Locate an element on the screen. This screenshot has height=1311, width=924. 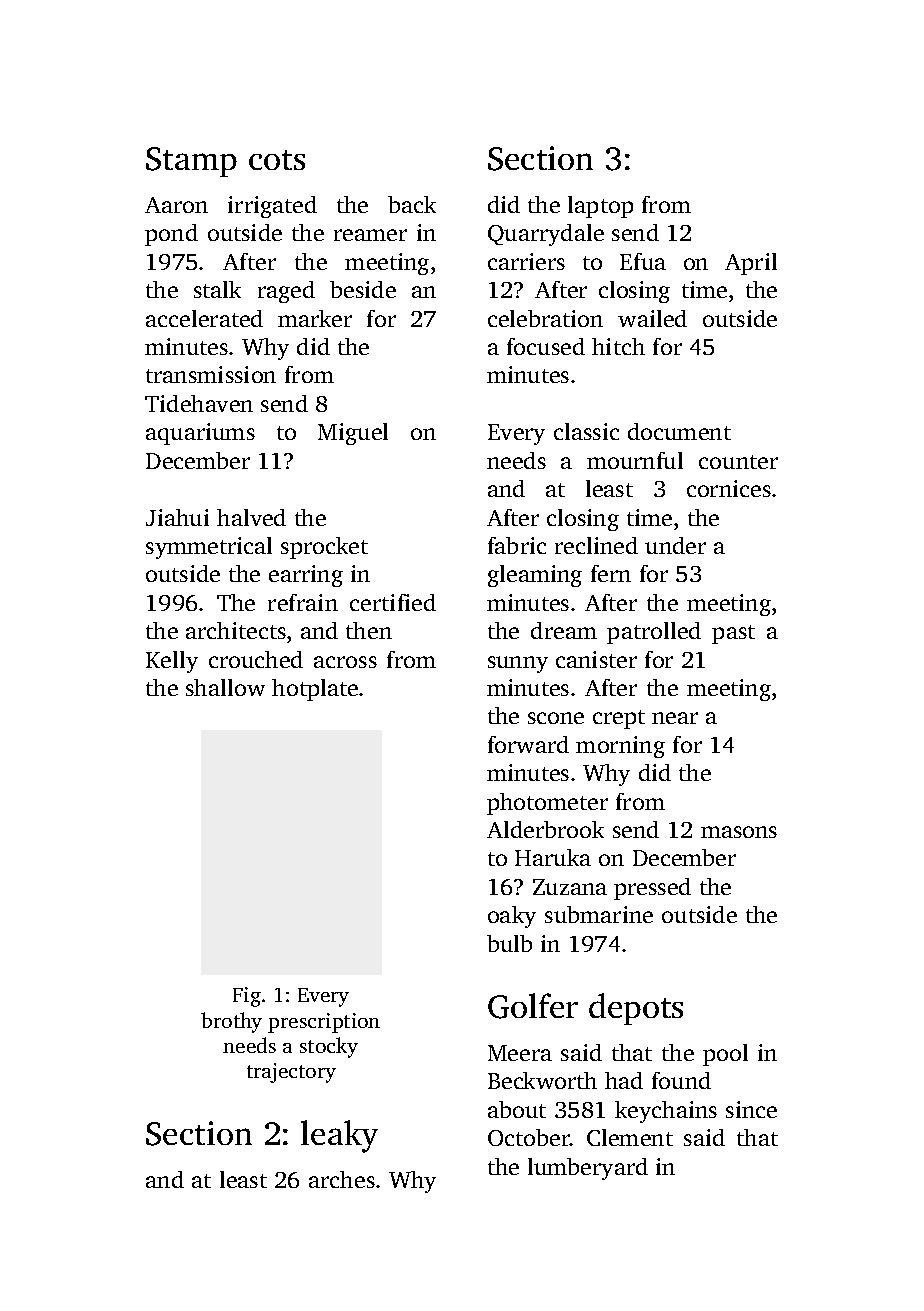
brothy is located at coordinates (231, 1022).
